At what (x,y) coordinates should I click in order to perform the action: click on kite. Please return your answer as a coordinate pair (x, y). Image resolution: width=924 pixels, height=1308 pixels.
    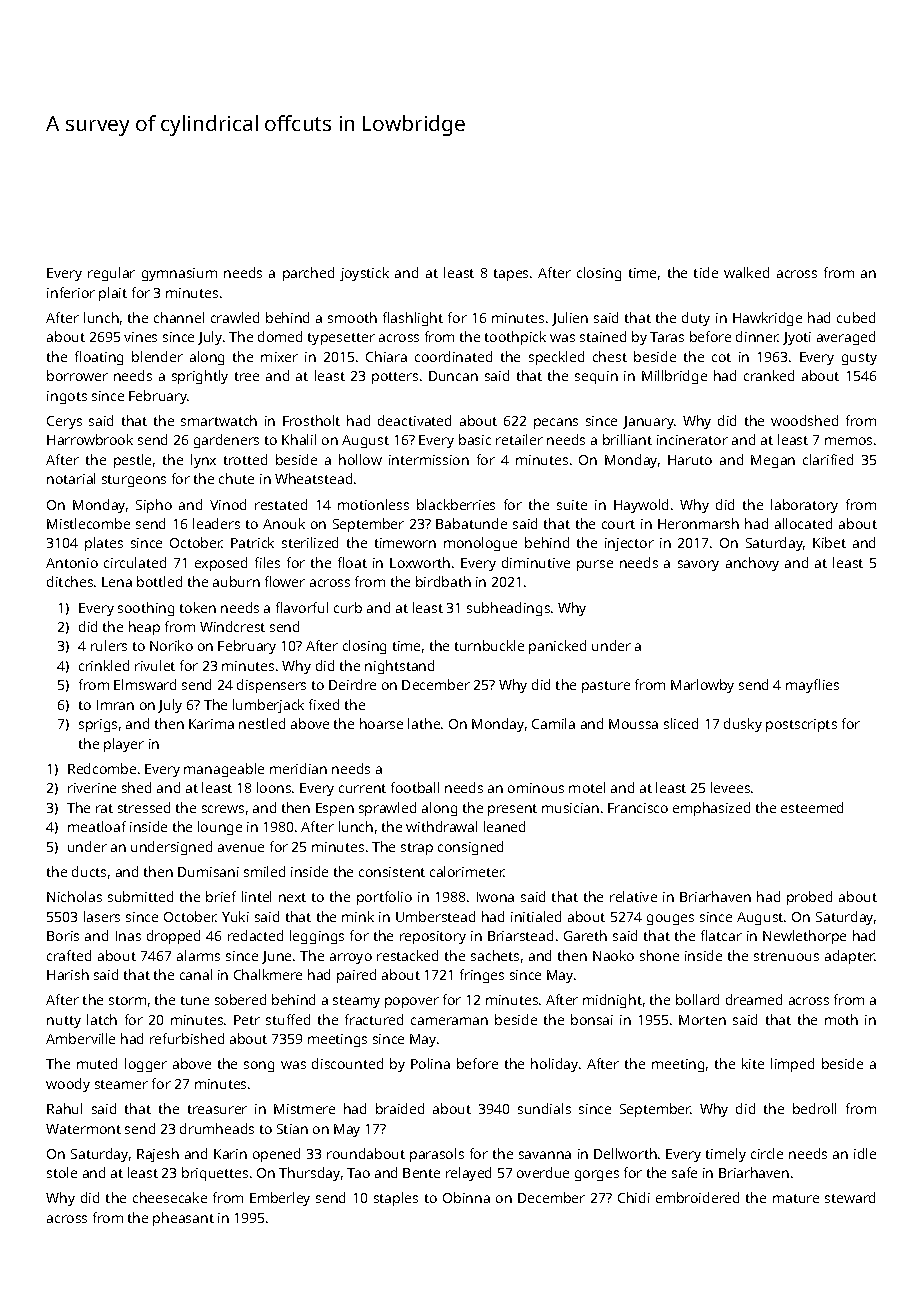
    Looking at the image, I should click on (753, 1063).
